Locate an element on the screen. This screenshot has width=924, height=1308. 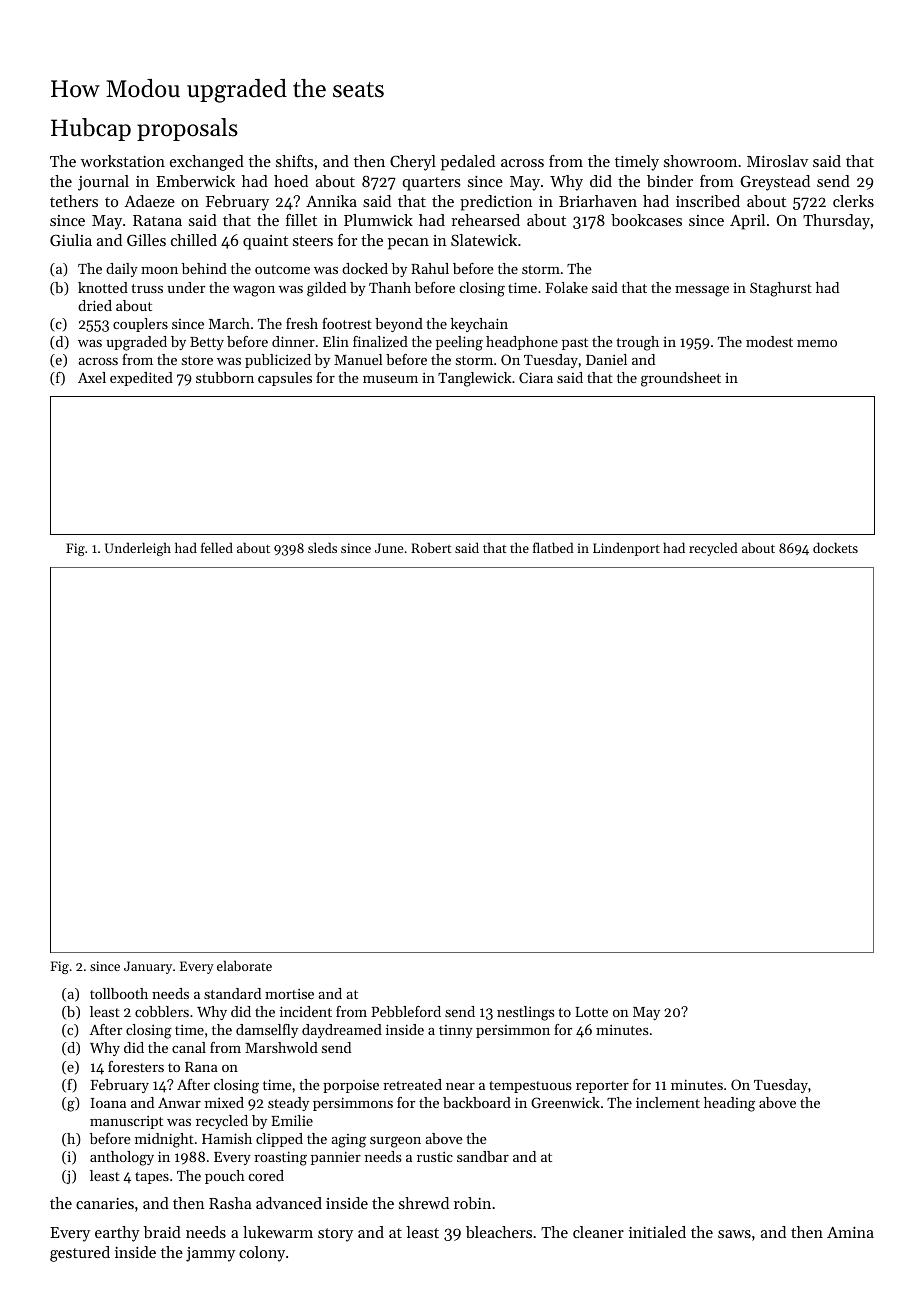
heading is located at coordinates (729, 1104).
